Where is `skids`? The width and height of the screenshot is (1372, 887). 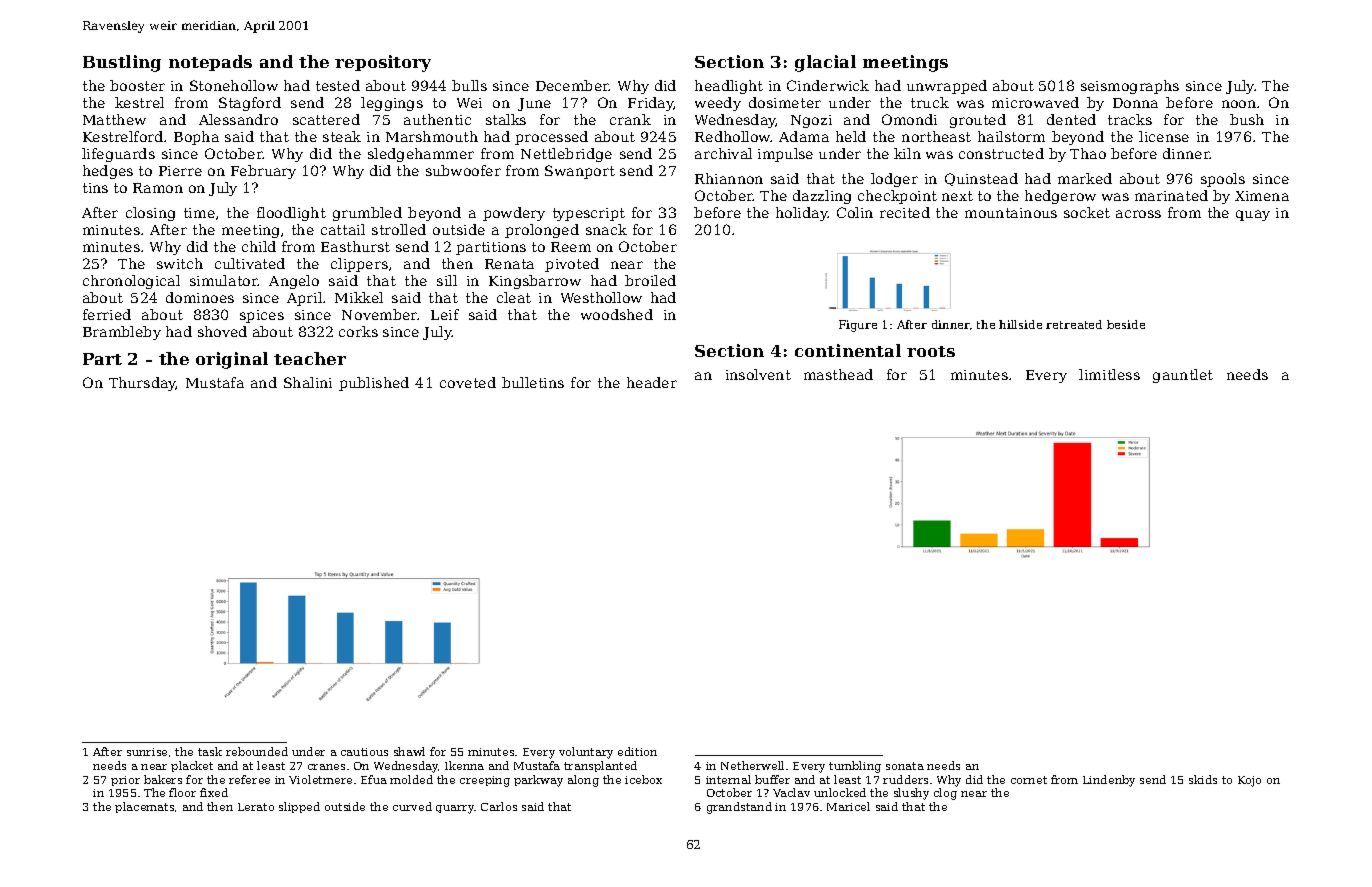
skids is located at coordinates (1203, 779).
